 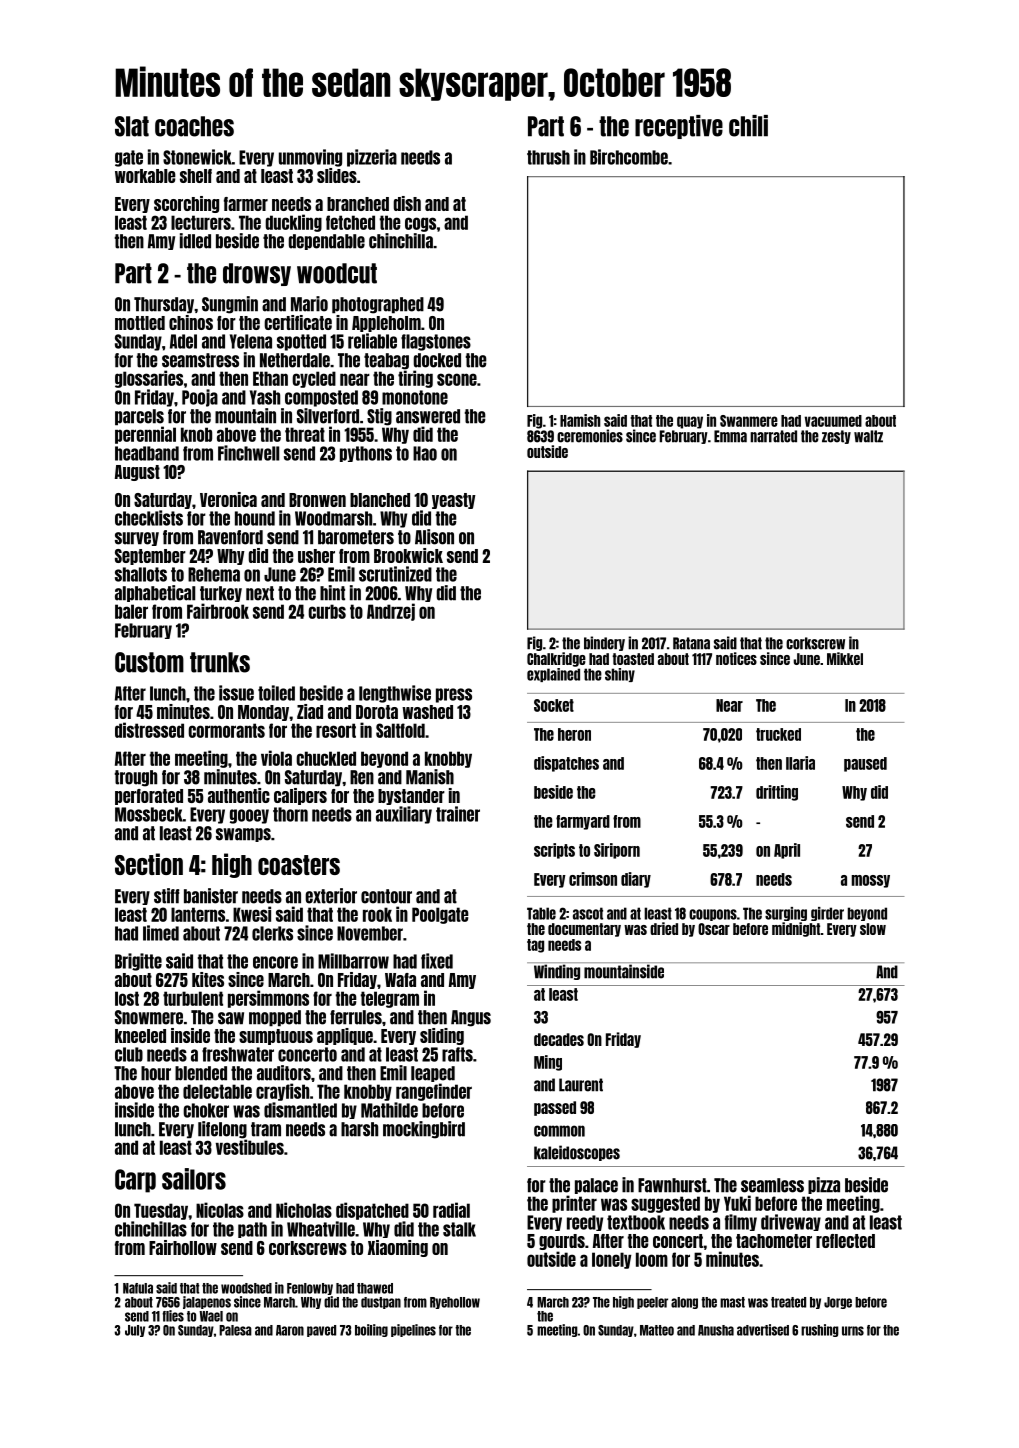 I want to click on chili, so click(x=748, y=126).
